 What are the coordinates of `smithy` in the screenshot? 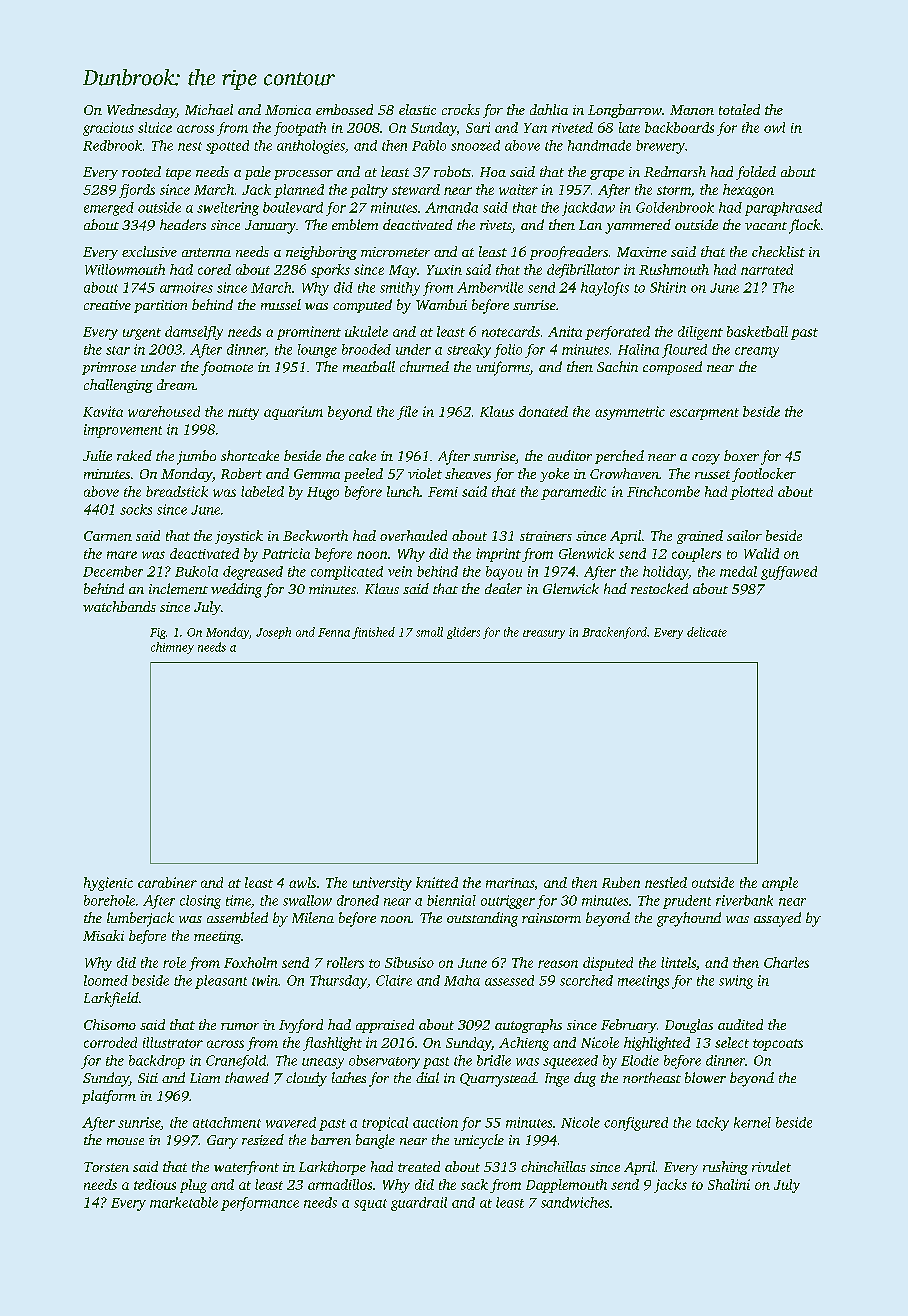 It's located at (400, 289).
